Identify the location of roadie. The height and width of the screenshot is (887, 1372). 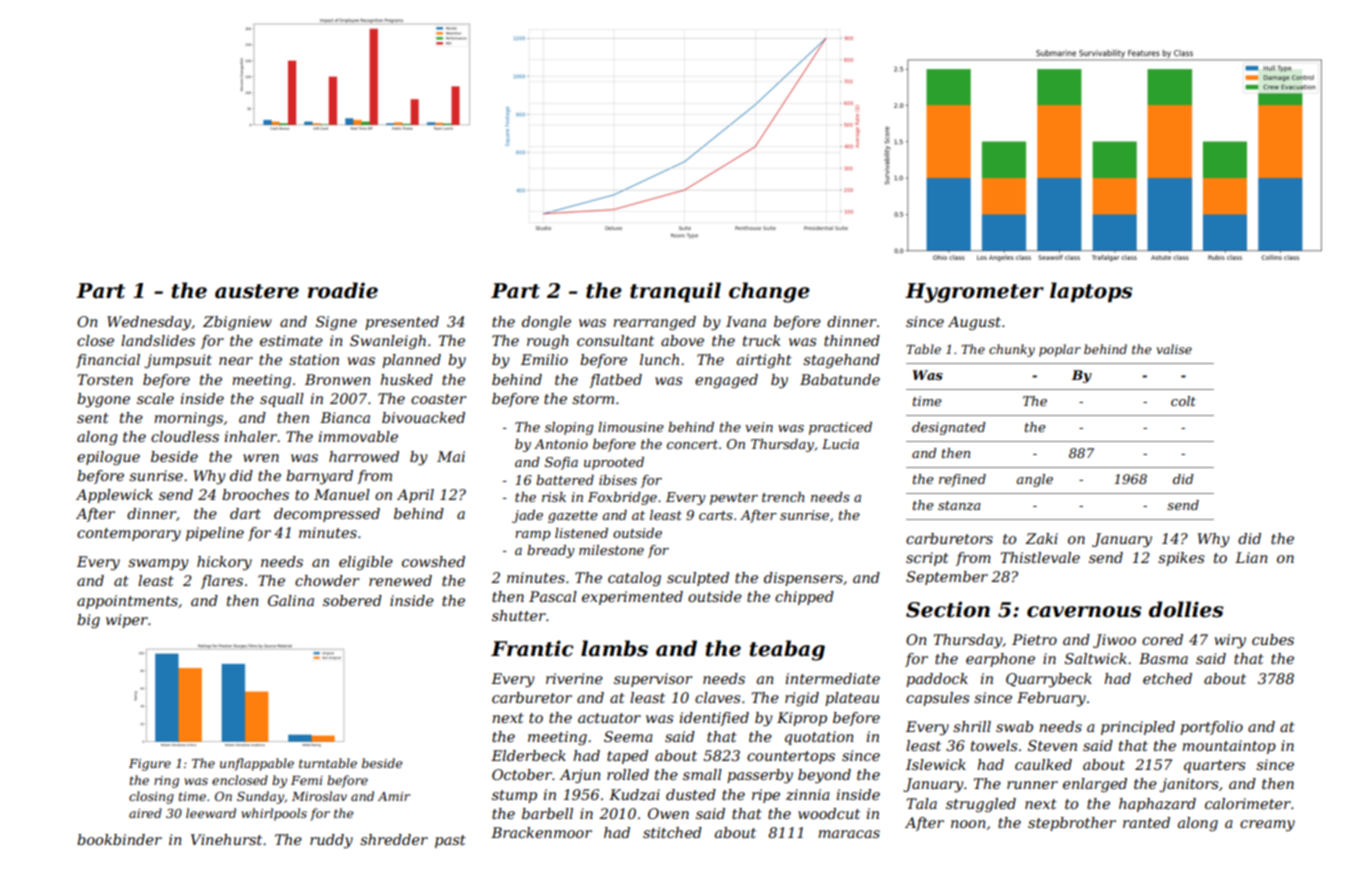
(343, 290).
